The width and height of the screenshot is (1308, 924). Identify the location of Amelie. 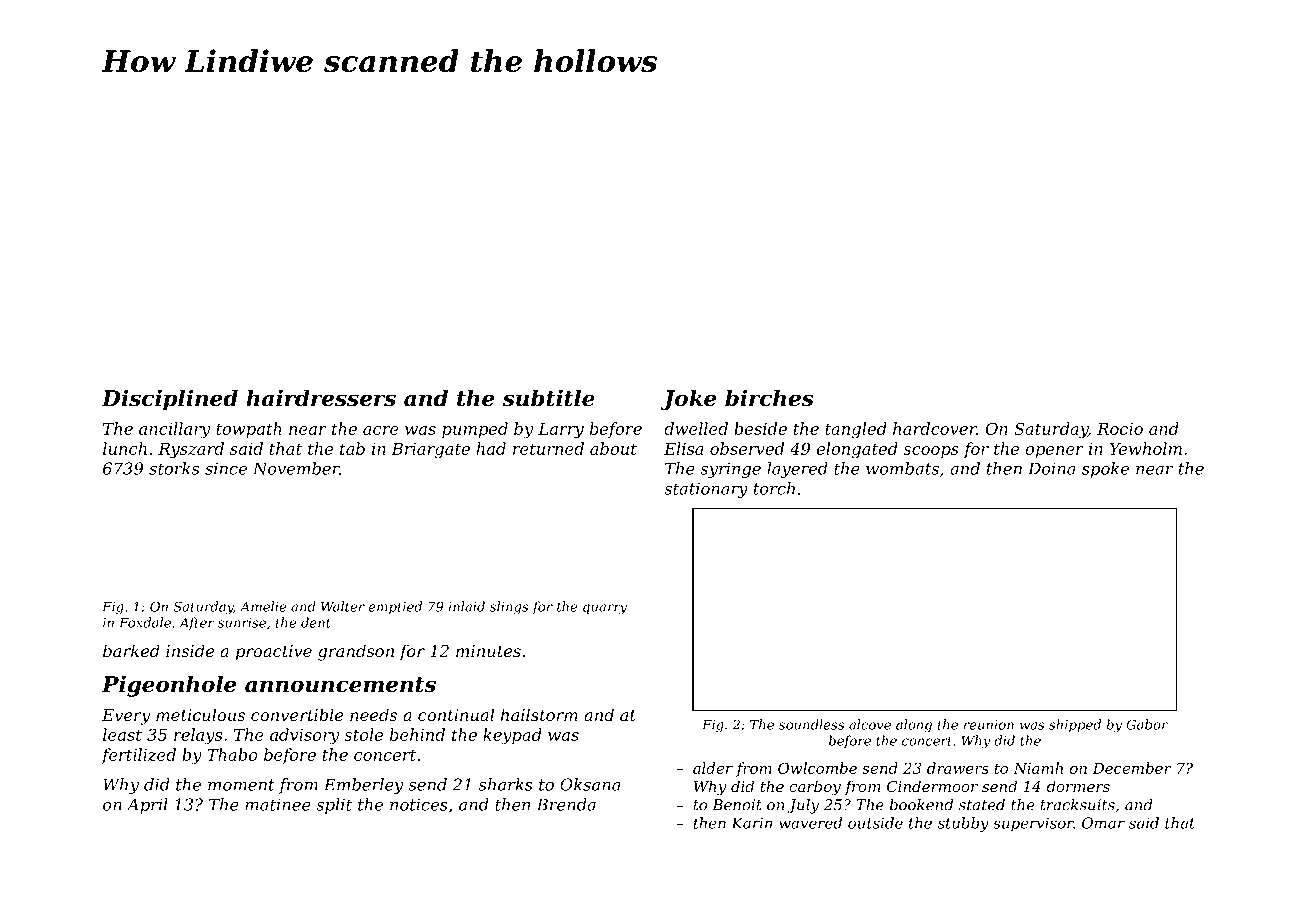
(263, 606).
